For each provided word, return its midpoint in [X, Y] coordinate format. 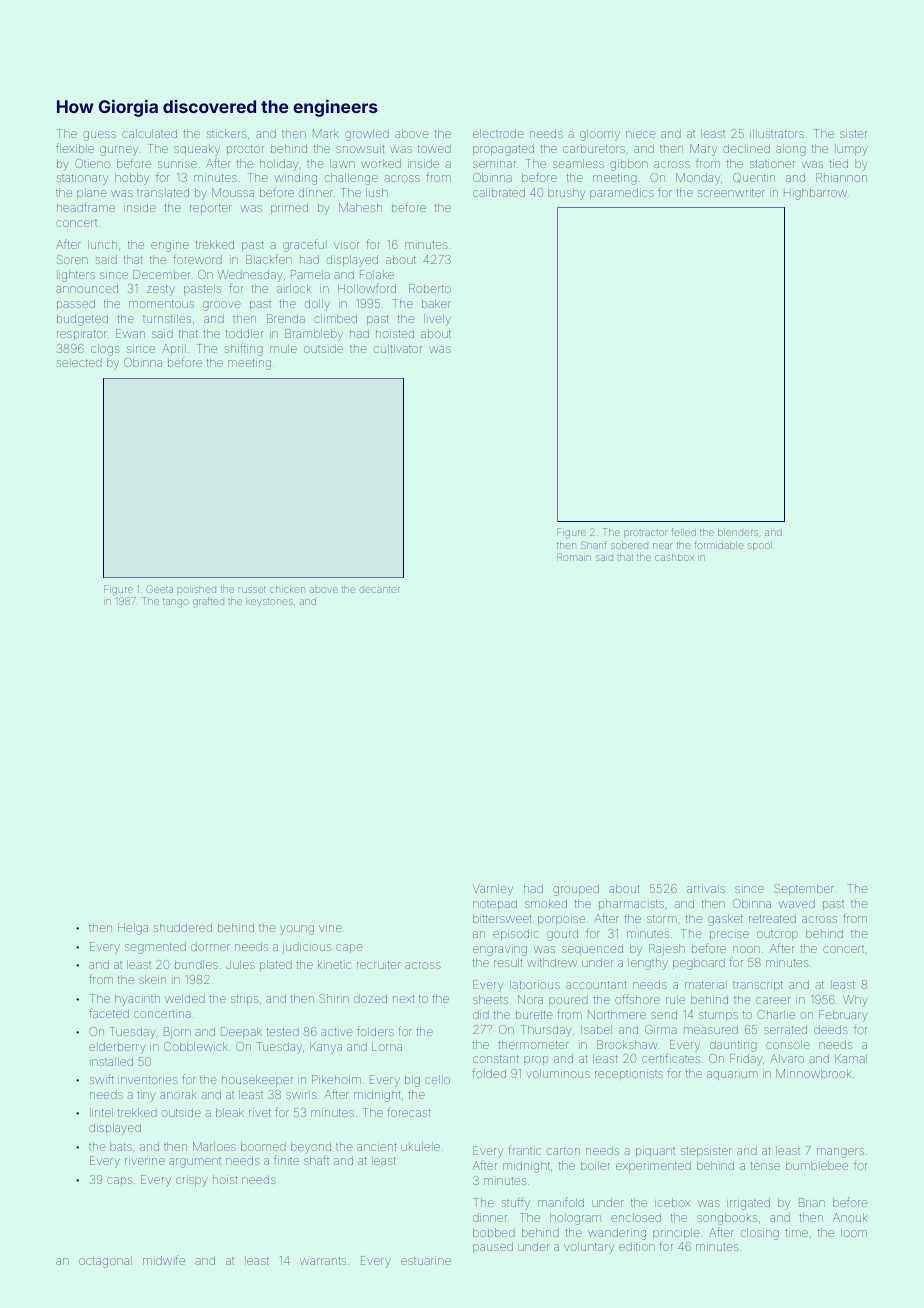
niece [640, 134]
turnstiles [167, 318]
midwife [164, 1260]
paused [493, 1247]
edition [637, 1246]
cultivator [398, 348]
